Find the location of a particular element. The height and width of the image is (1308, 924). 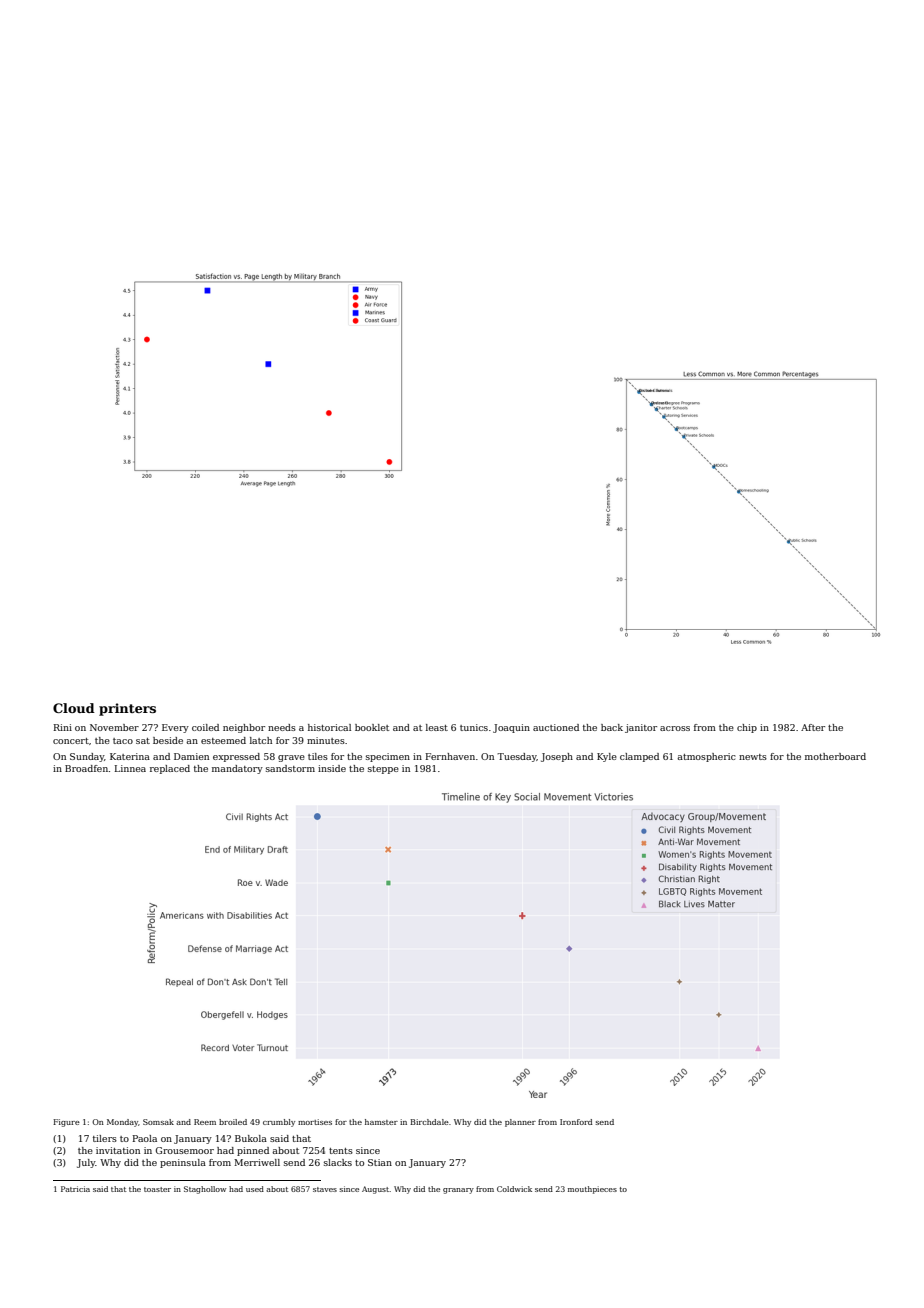

Kyle is located at coordinates (607, 757).
